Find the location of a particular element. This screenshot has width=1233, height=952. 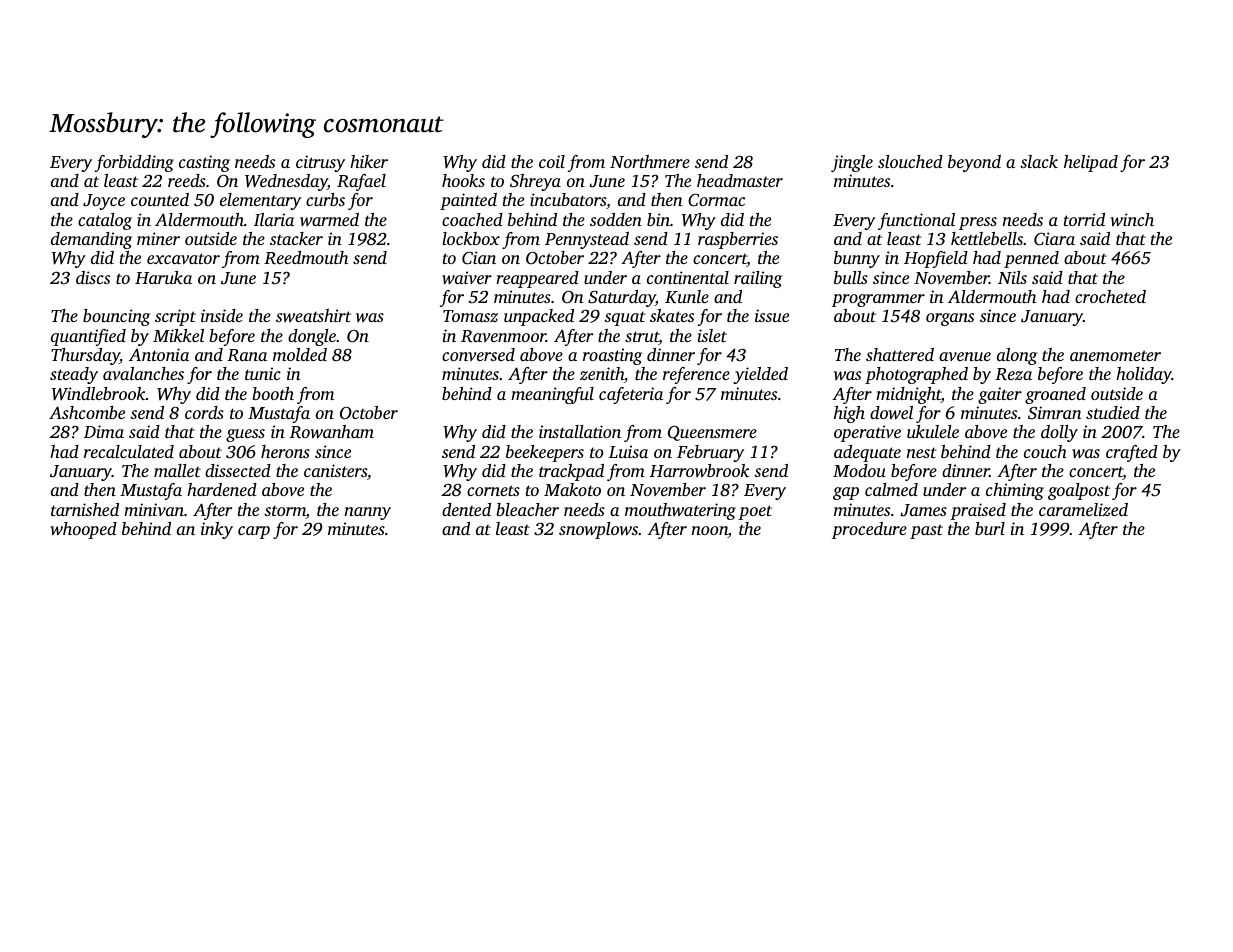

inky is located at coordinates (217, 530).
